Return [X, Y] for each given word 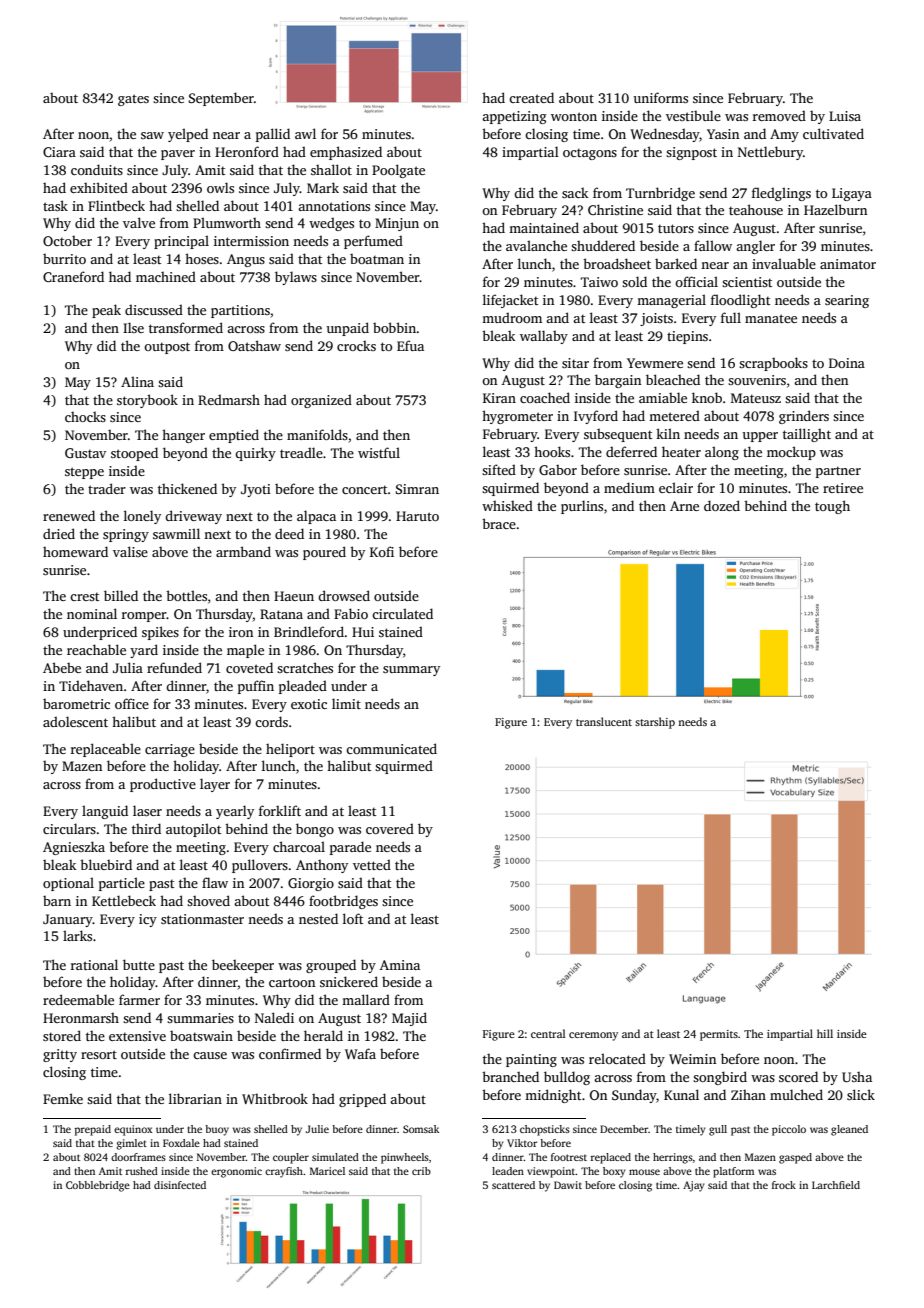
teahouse [756, 209]
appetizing [514, 117]
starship [655, 723]
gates [133, 100]
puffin [256, 687]
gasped [795, 1158]
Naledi [274, 1017]
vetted [372, 864]
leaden [508, 1171]
